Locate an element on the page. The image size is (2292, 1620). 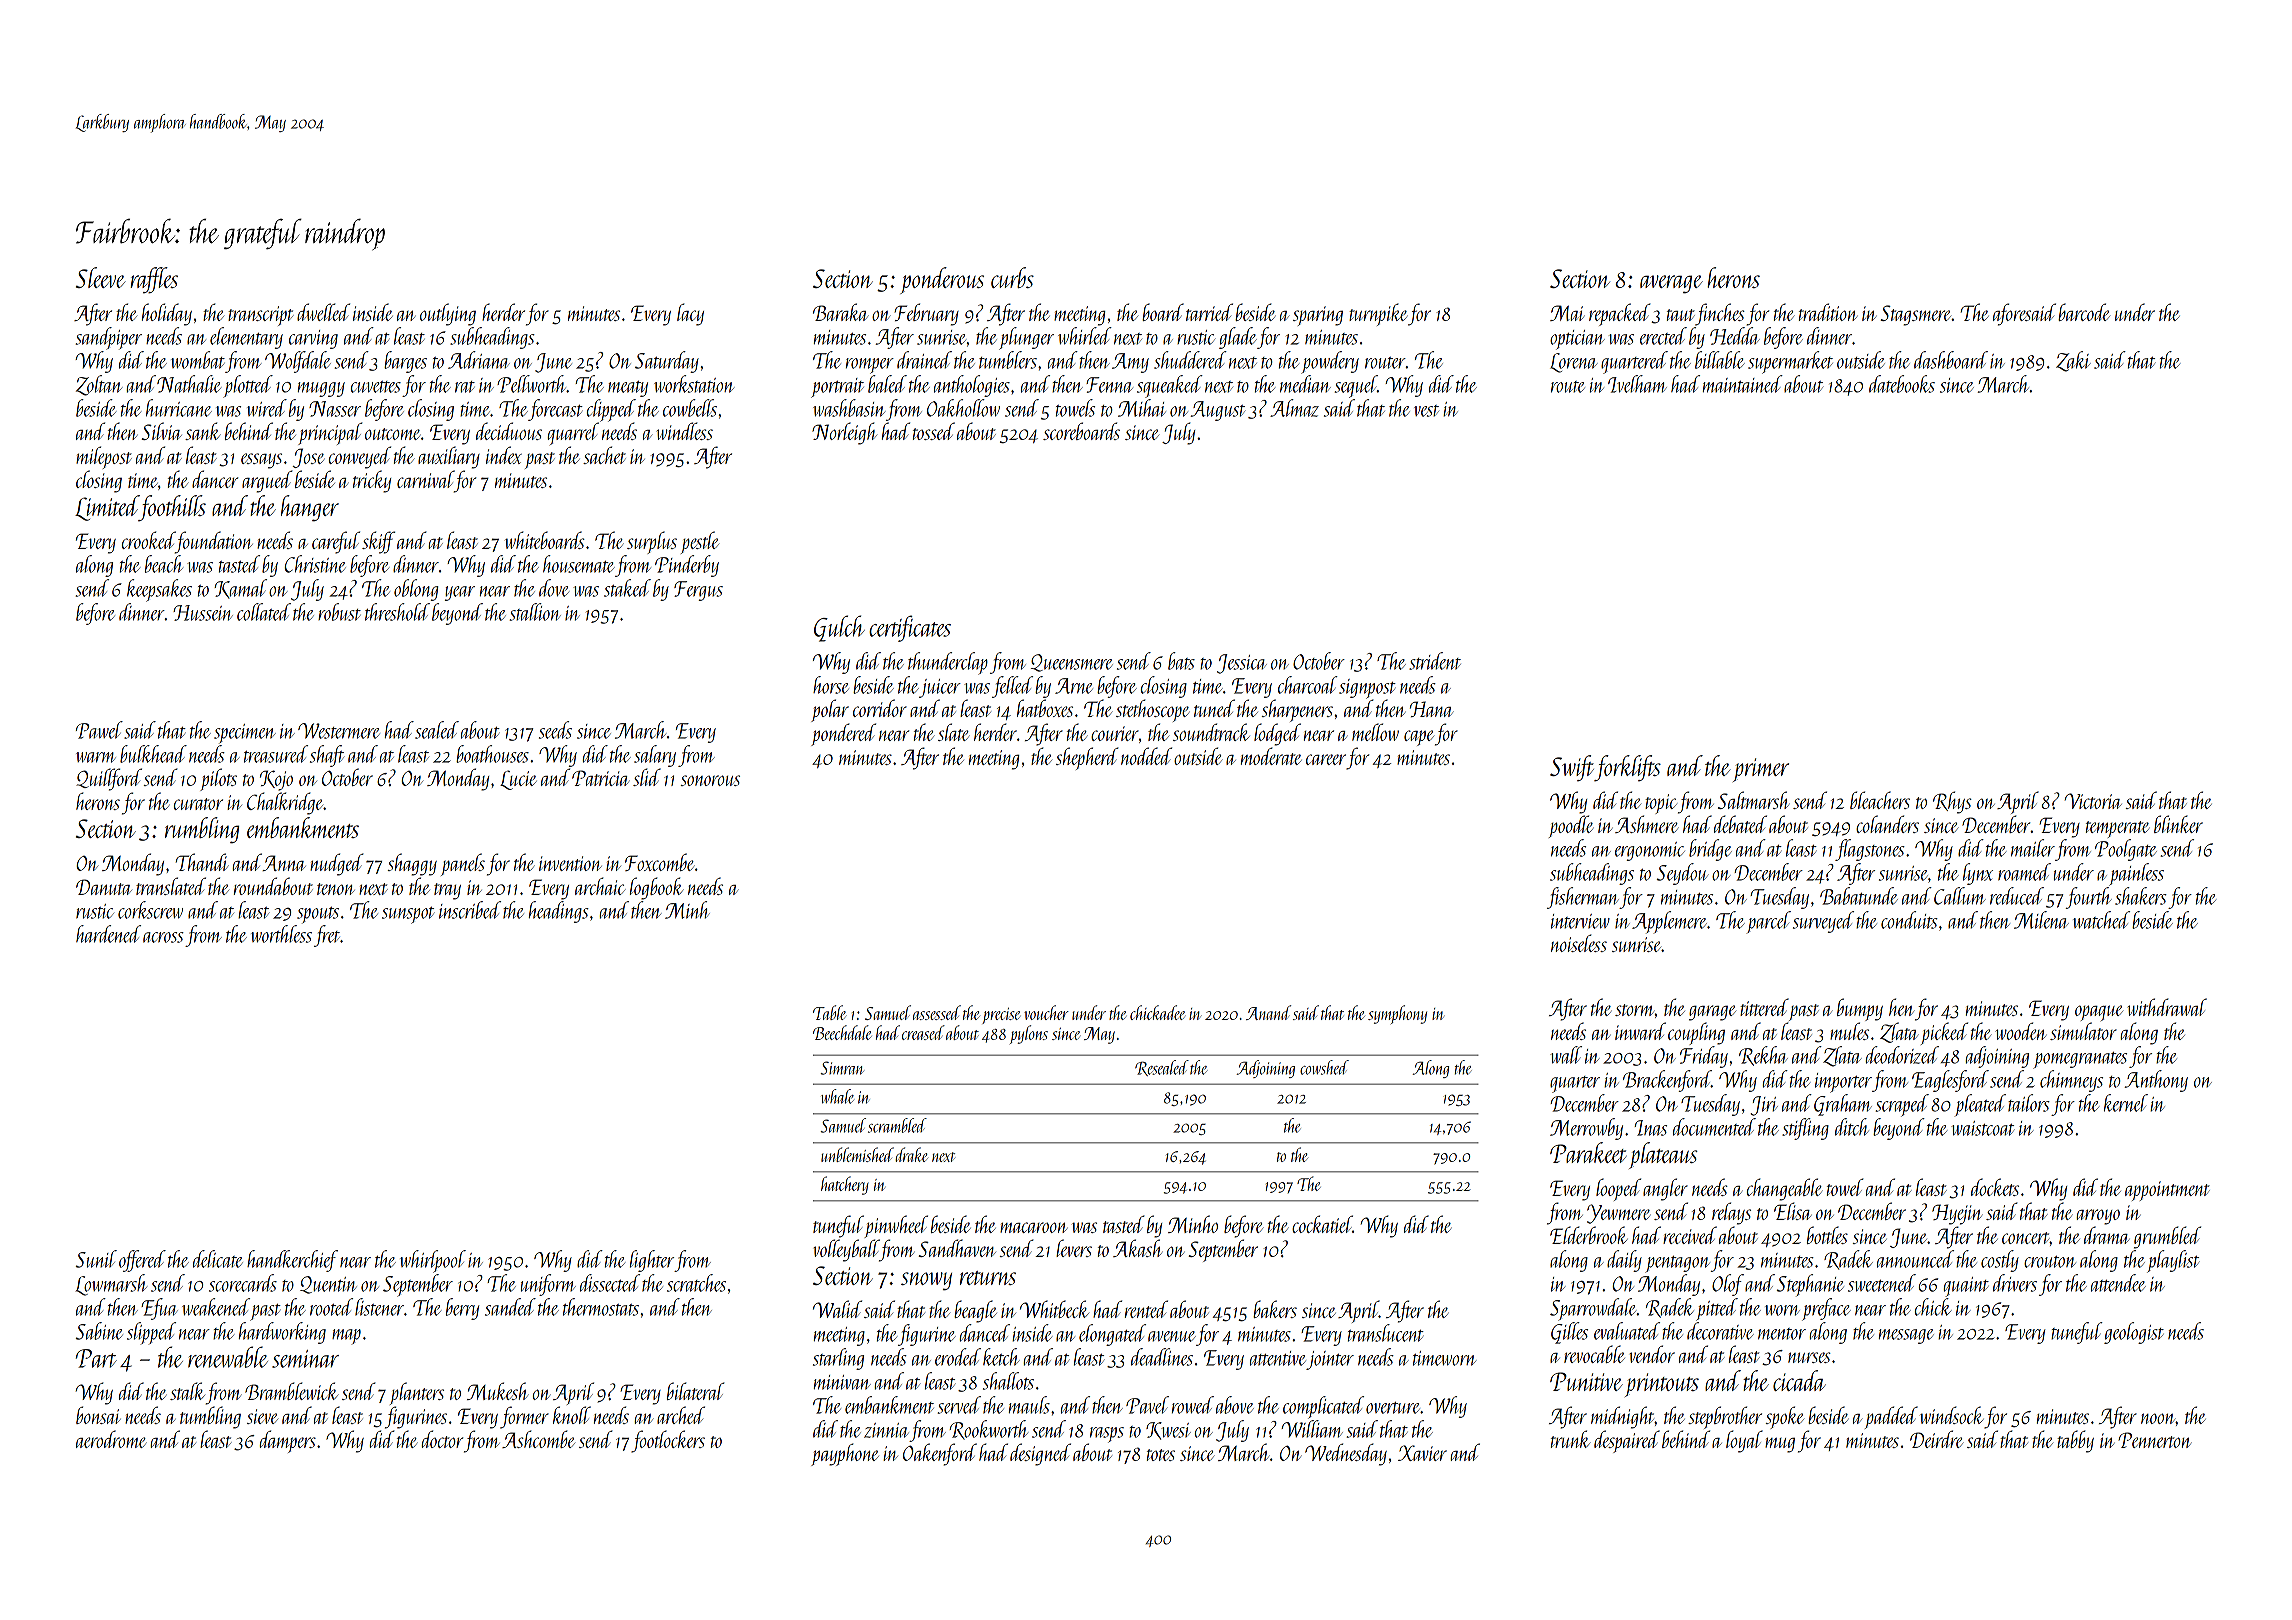
withdrawal is located at coordinates (2167, 1007).
